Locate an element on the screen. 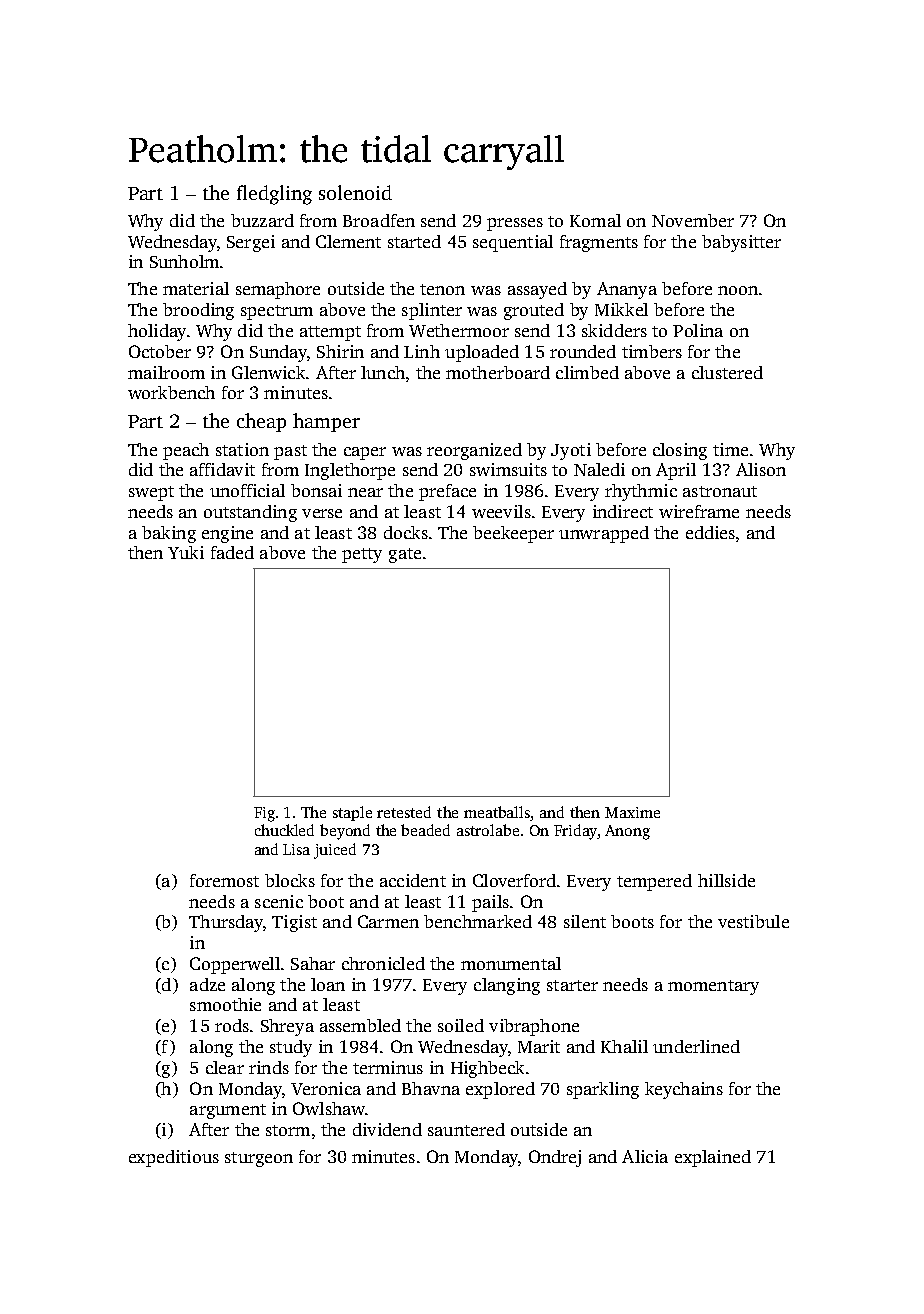 This screenshot has width=924, height=1314. docks is located at coordinates (406, 532).
